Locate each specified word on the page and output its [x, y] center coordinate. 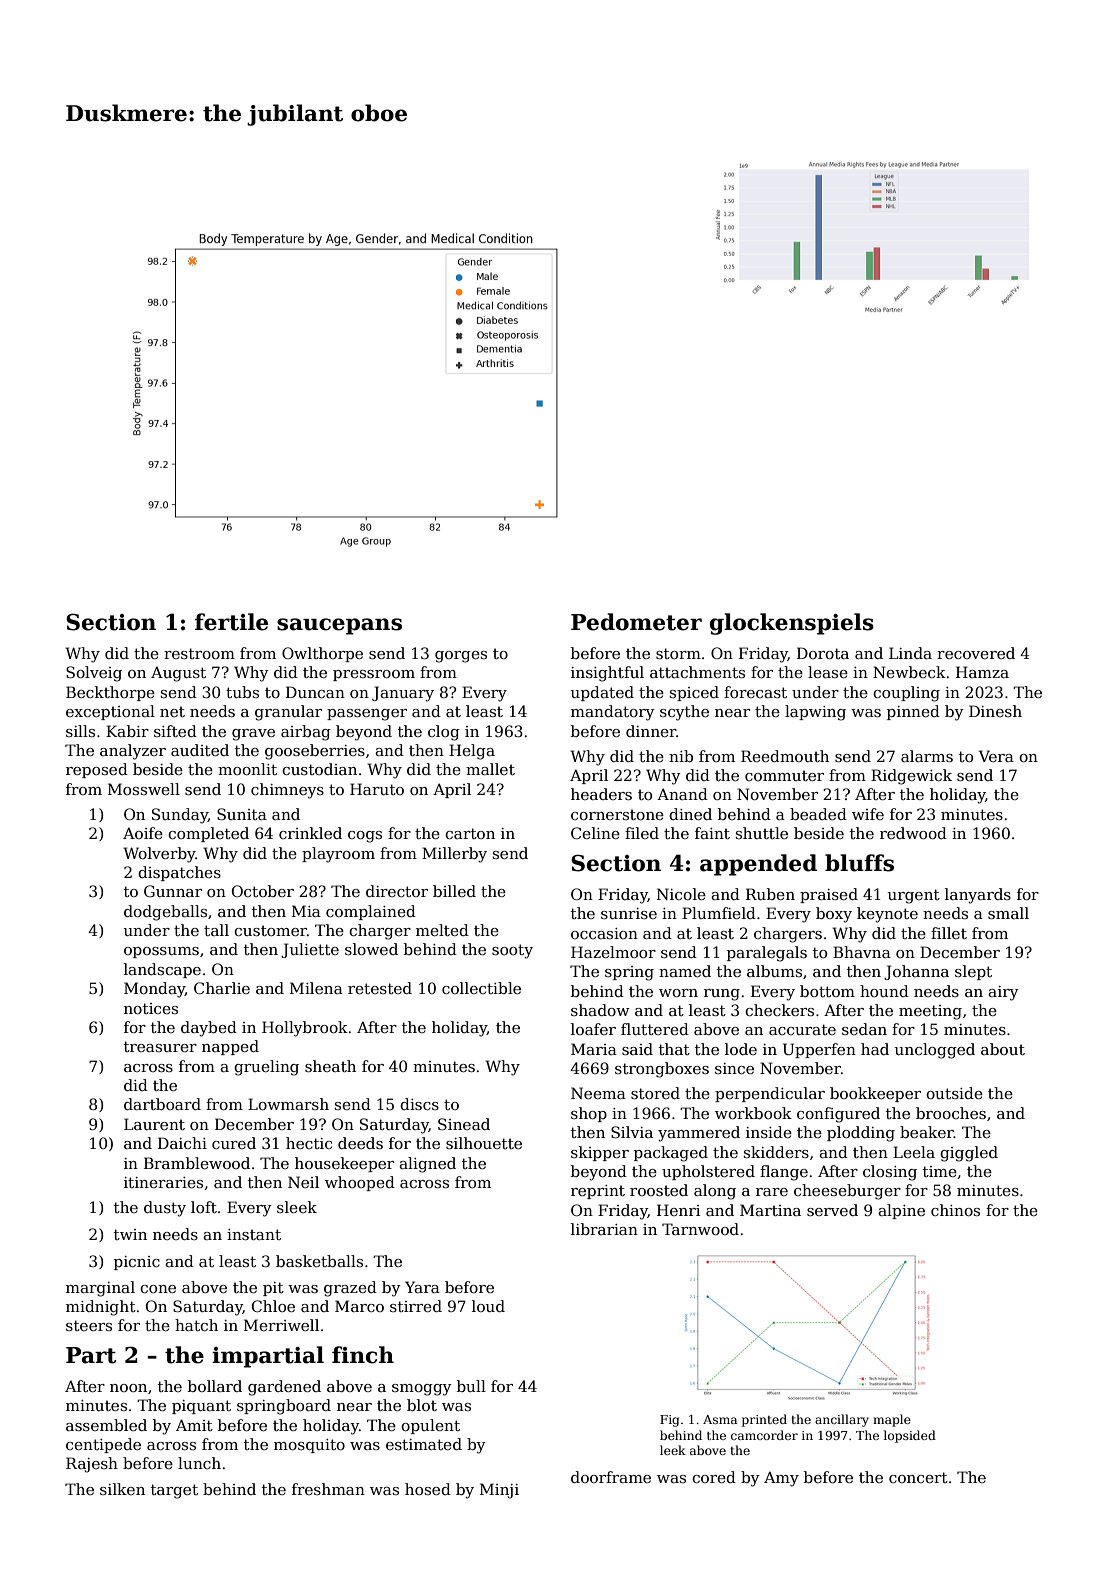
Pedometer [636, 622]
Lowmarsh [288, 1104]
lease [828, 672]
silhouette [484, 1143]
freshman [328, 1489]
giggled [969, 1154]
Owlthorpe [322, 654]
